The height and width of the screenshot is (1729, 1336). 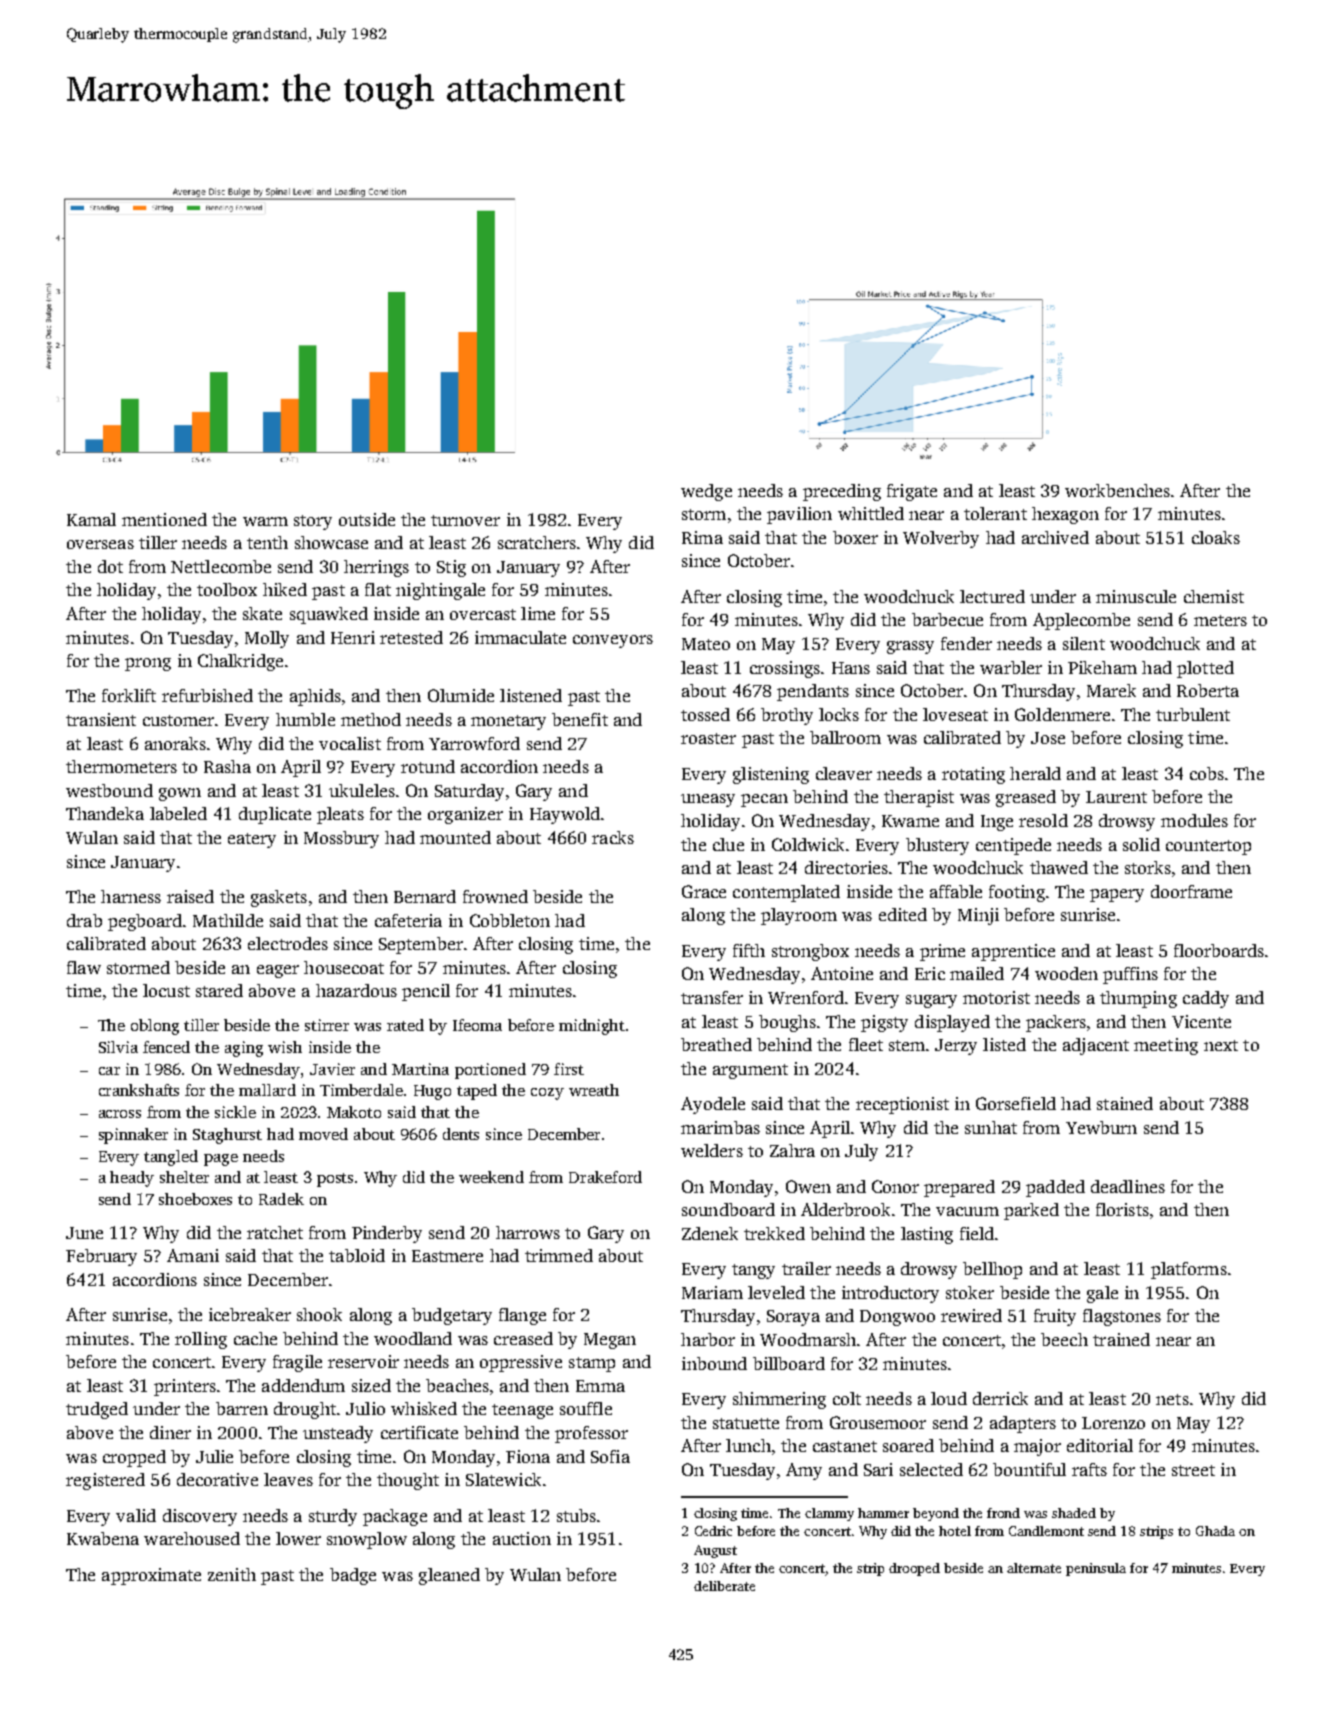 I want to click on customer, so click(x=178, y=720).
